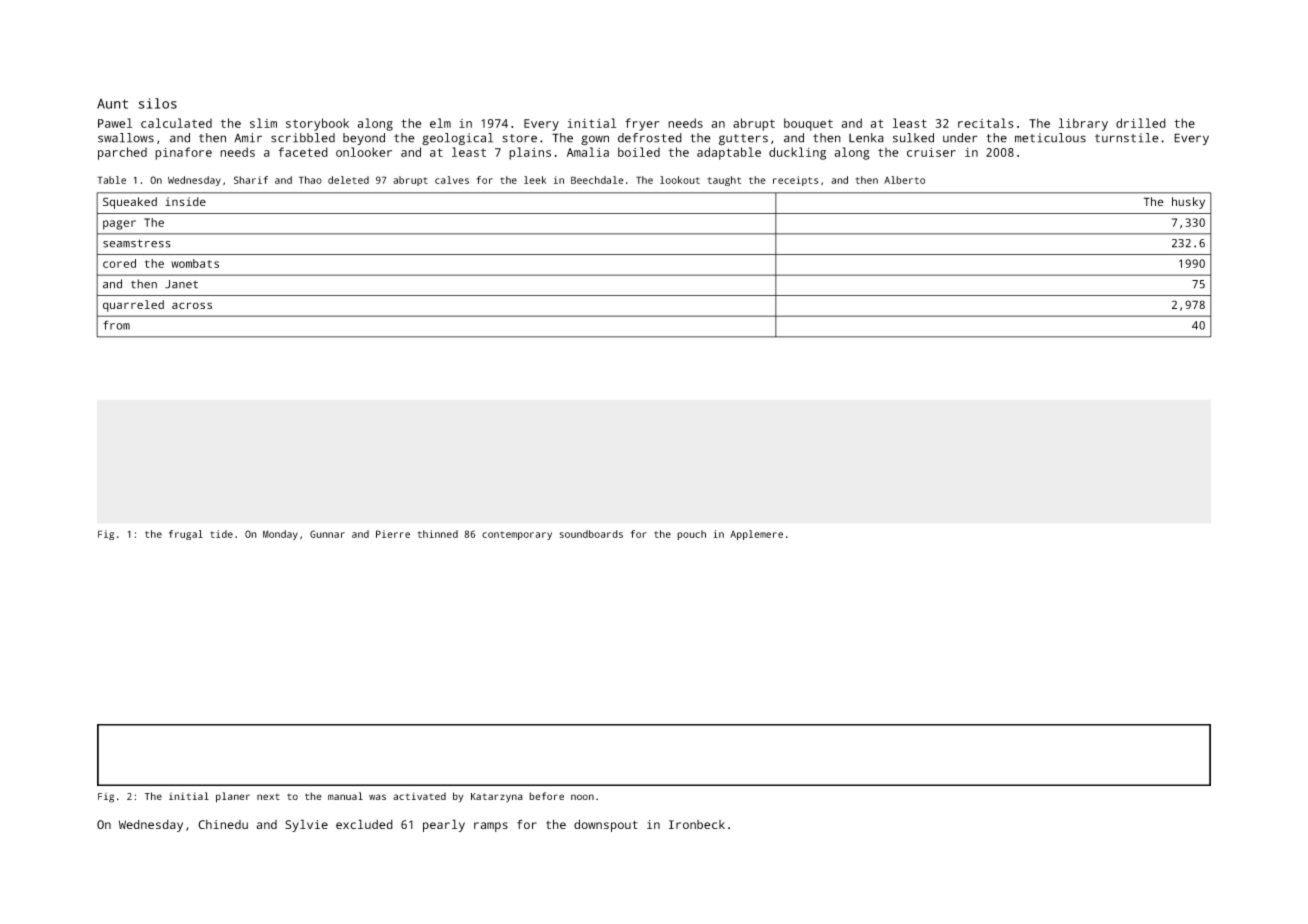 This screenshot has height=924, width=1308. I want to click on fryer, so click(642, 124).
